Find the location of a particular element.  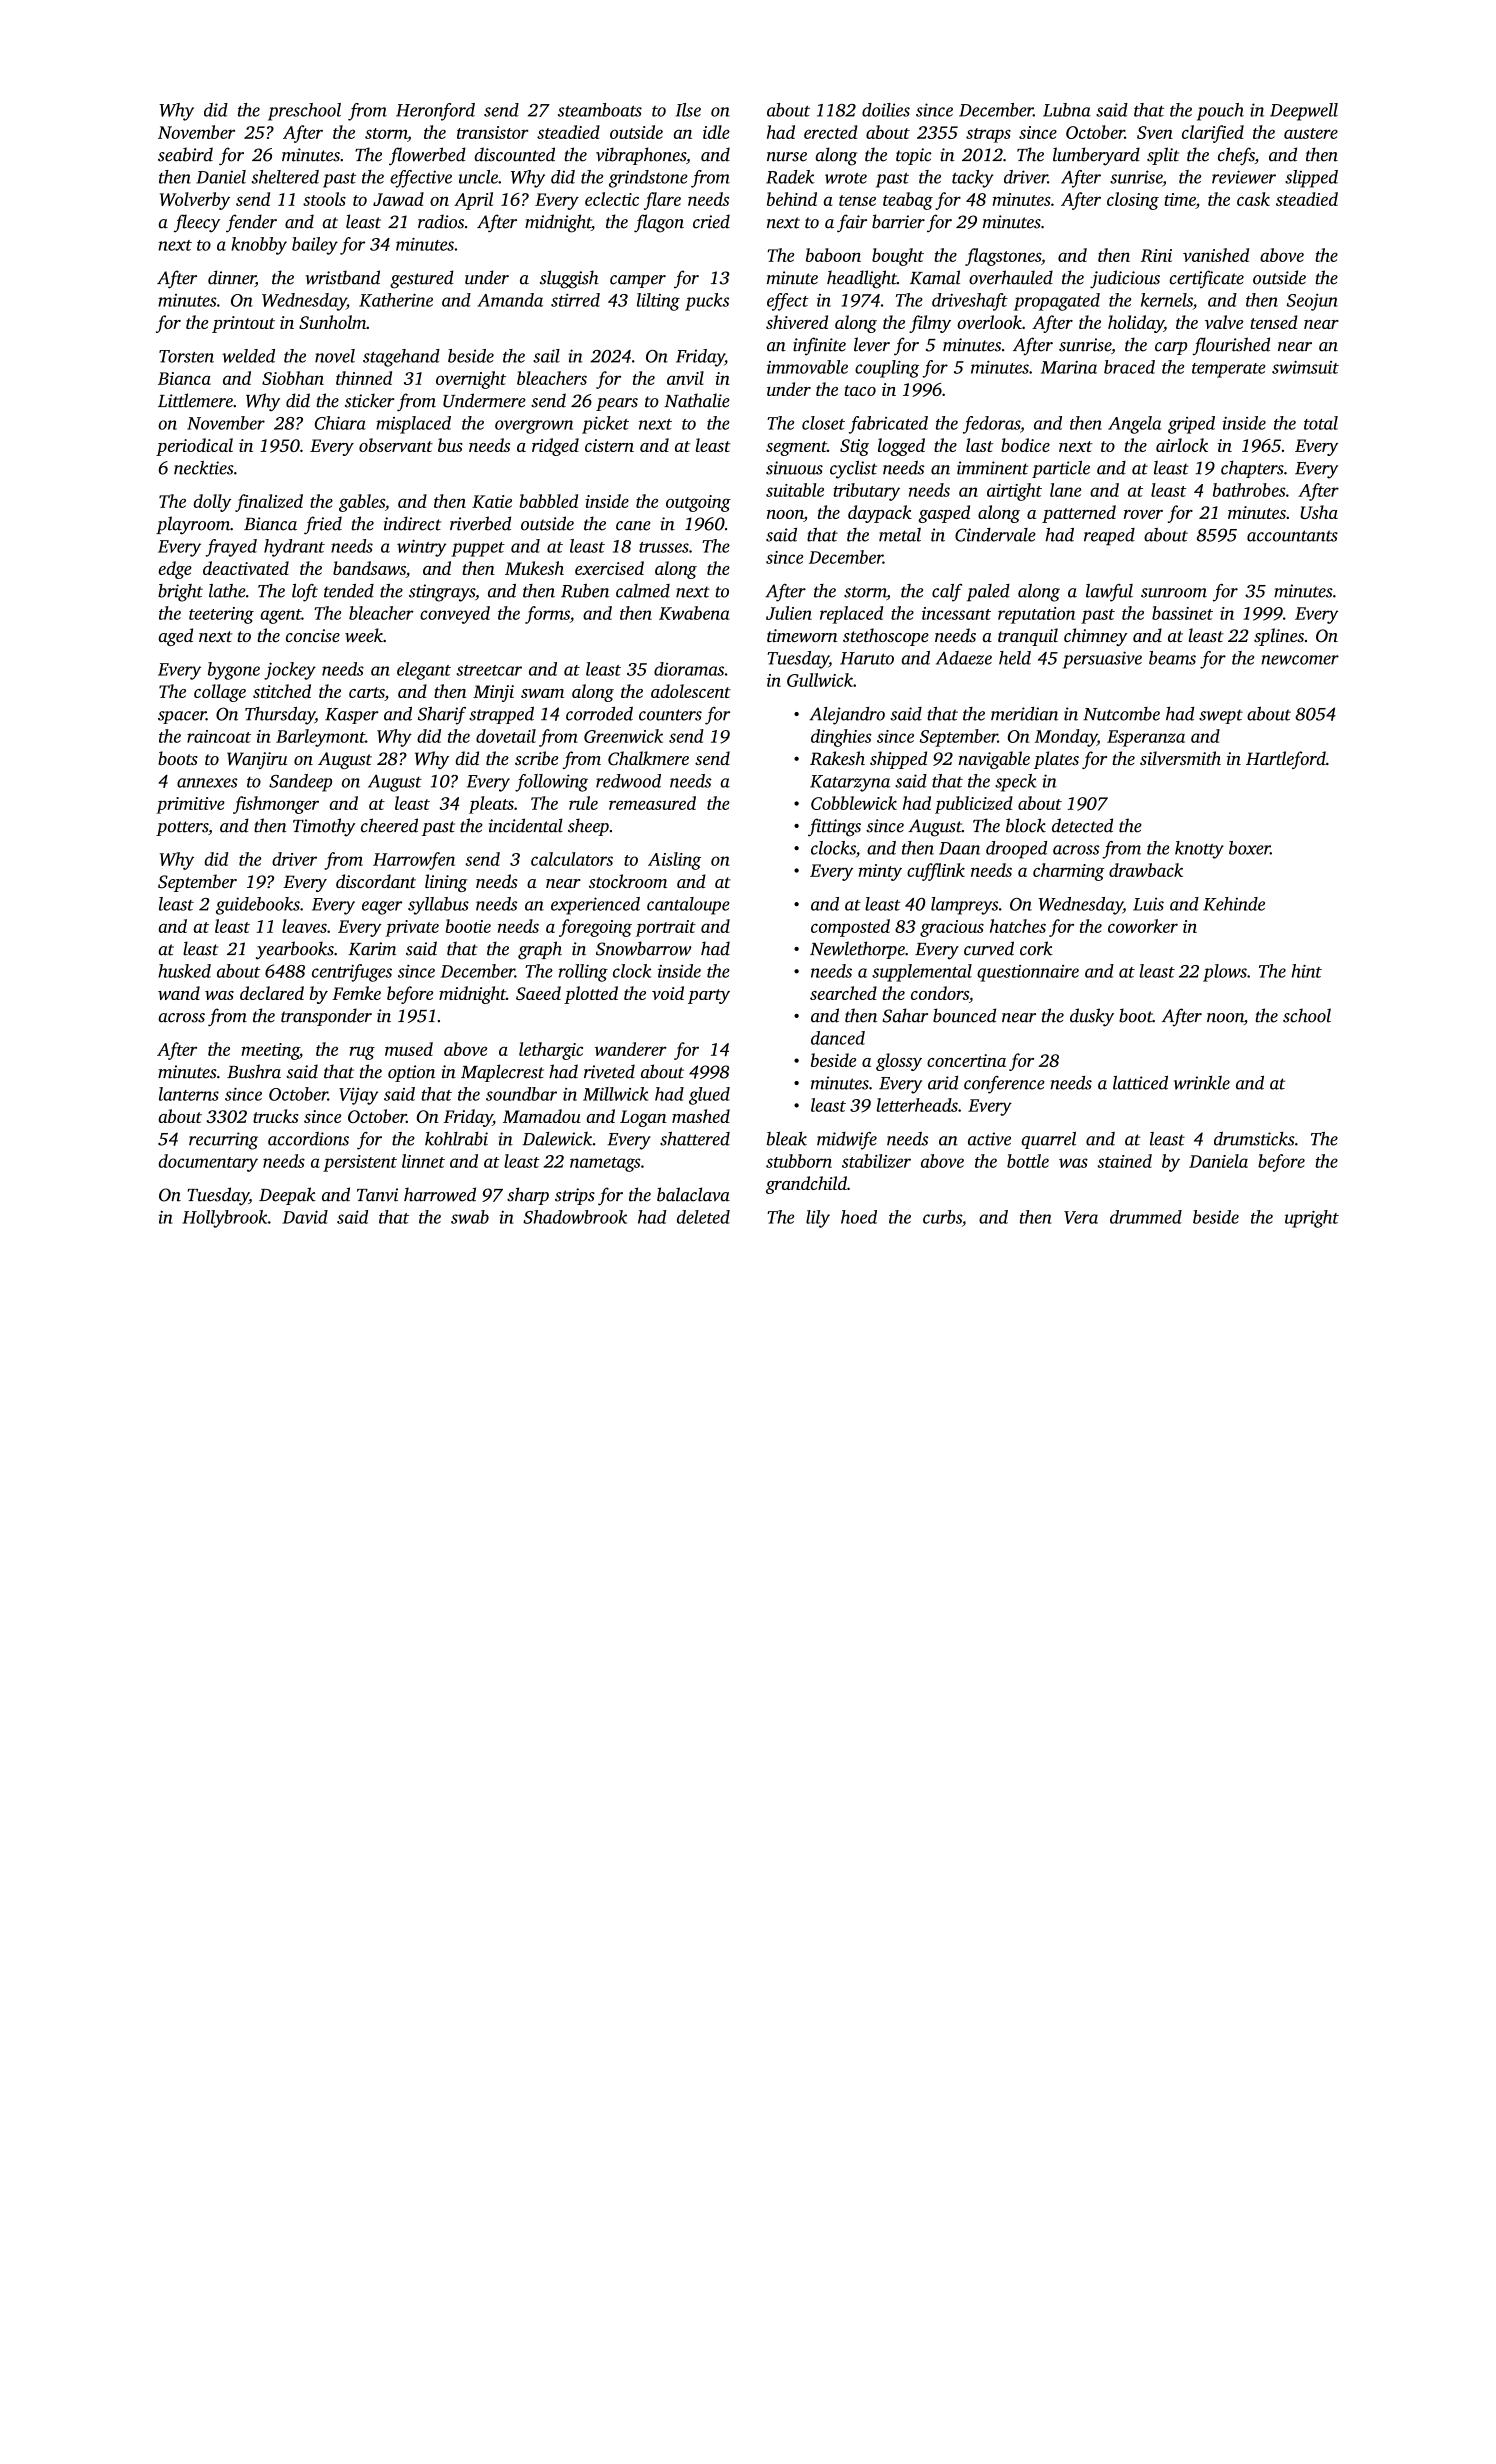

teabag is located at coordinates (908, 201).
